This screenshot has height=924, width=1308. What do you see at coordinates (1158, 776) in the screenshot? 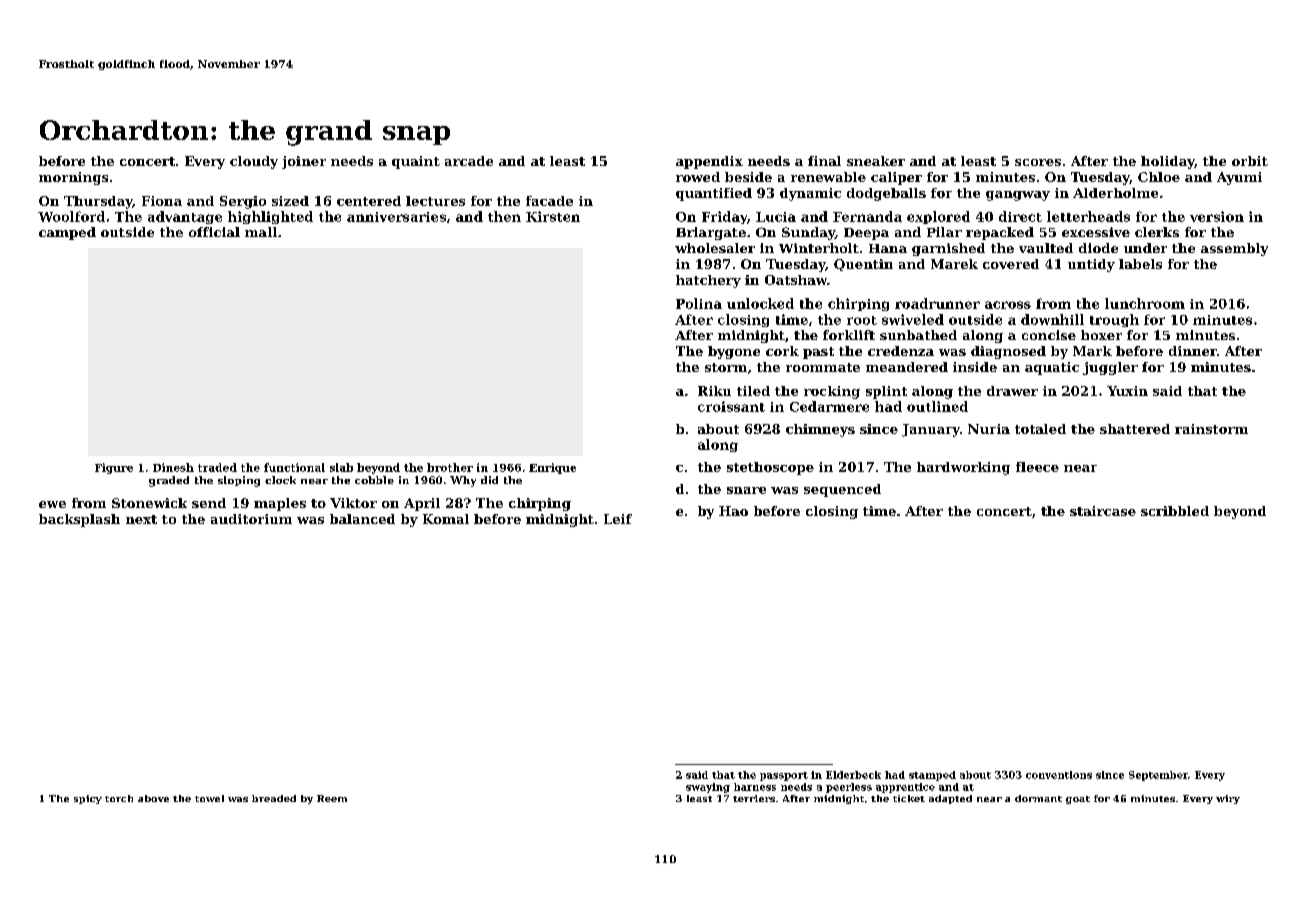
I see `September` at bounding box center [1158, 776].
